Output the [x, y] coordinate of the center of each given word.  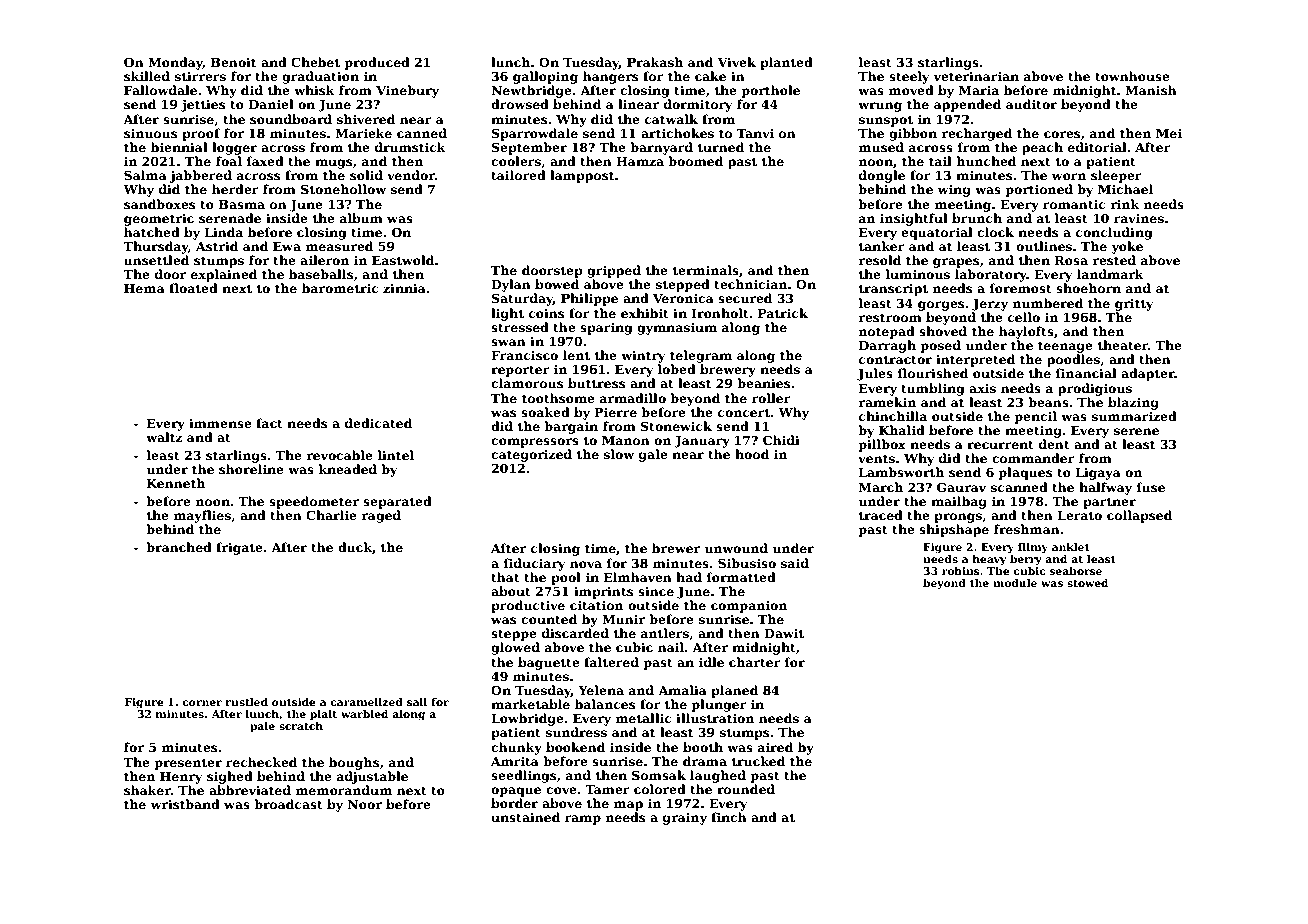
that [505, 577]
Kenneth [176, 483]
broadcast [288, 804]
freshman [1027, 529]
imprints [603, 593]
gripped [614, 271]
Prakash [655, 62]
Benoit [234, 62]
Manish [1151, 90]
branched [179, 547]
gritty [1134, 305]
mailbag [959, 502]
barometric [340, 288]
